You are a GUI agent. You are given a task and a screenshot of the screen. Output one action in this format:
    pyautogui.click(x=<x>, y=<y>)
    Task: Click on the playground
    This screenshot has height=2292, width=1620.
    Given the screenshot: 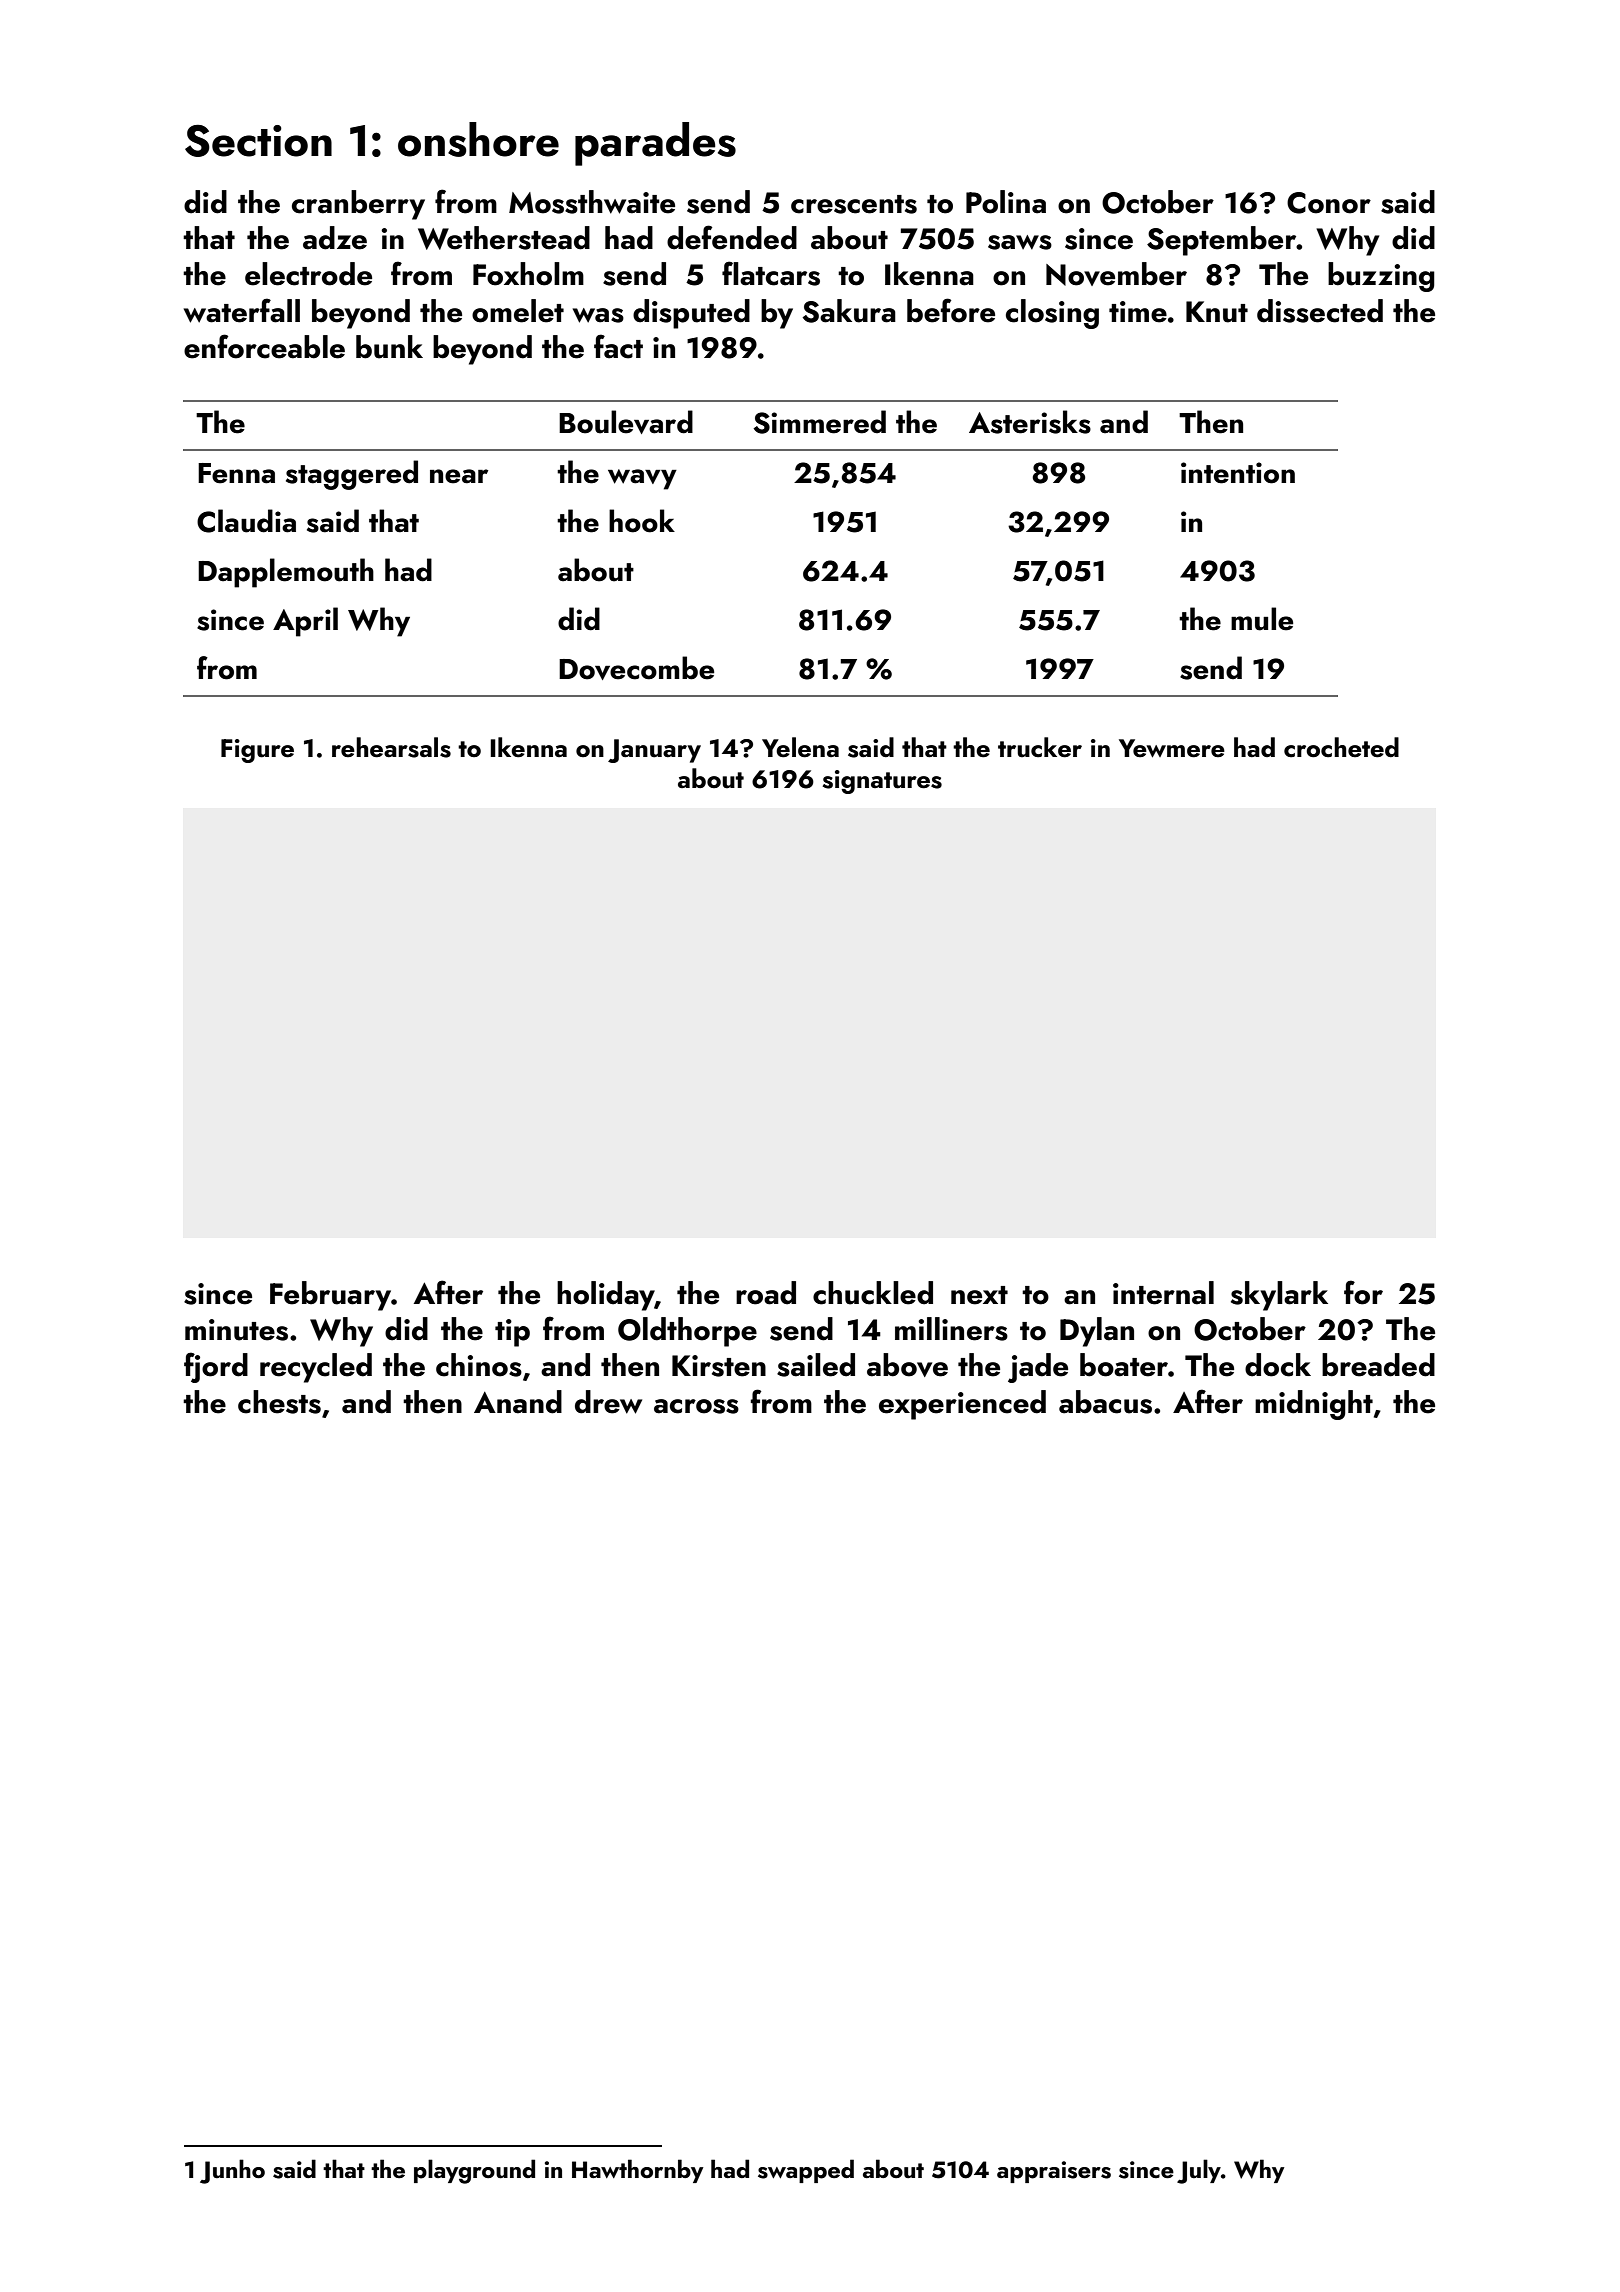 What is the action you would take?
    pyautogui.click(x=474, y=2171)
